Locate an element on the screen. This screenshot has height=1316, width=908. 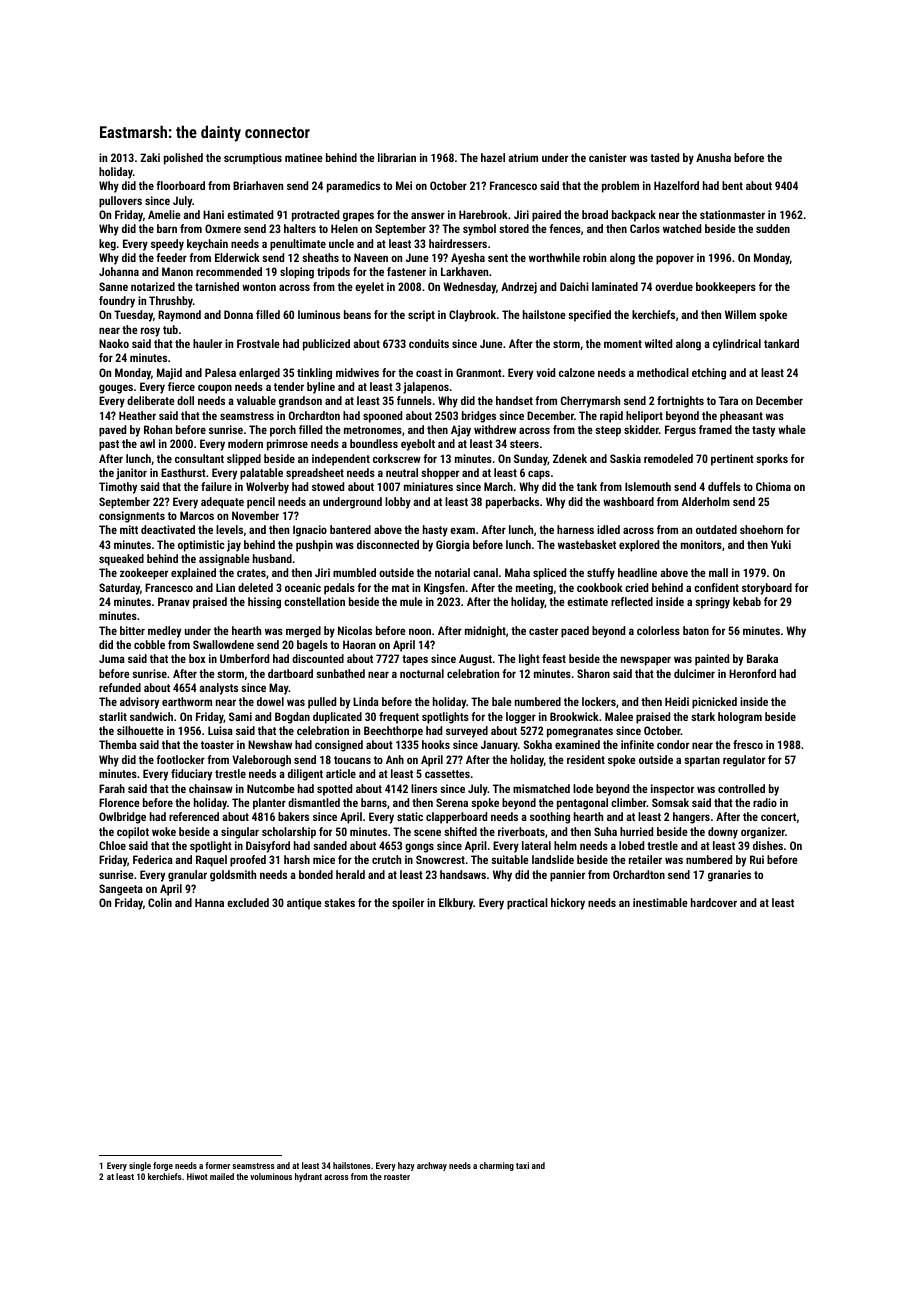
charming is located at coordinates (497, 1166).
